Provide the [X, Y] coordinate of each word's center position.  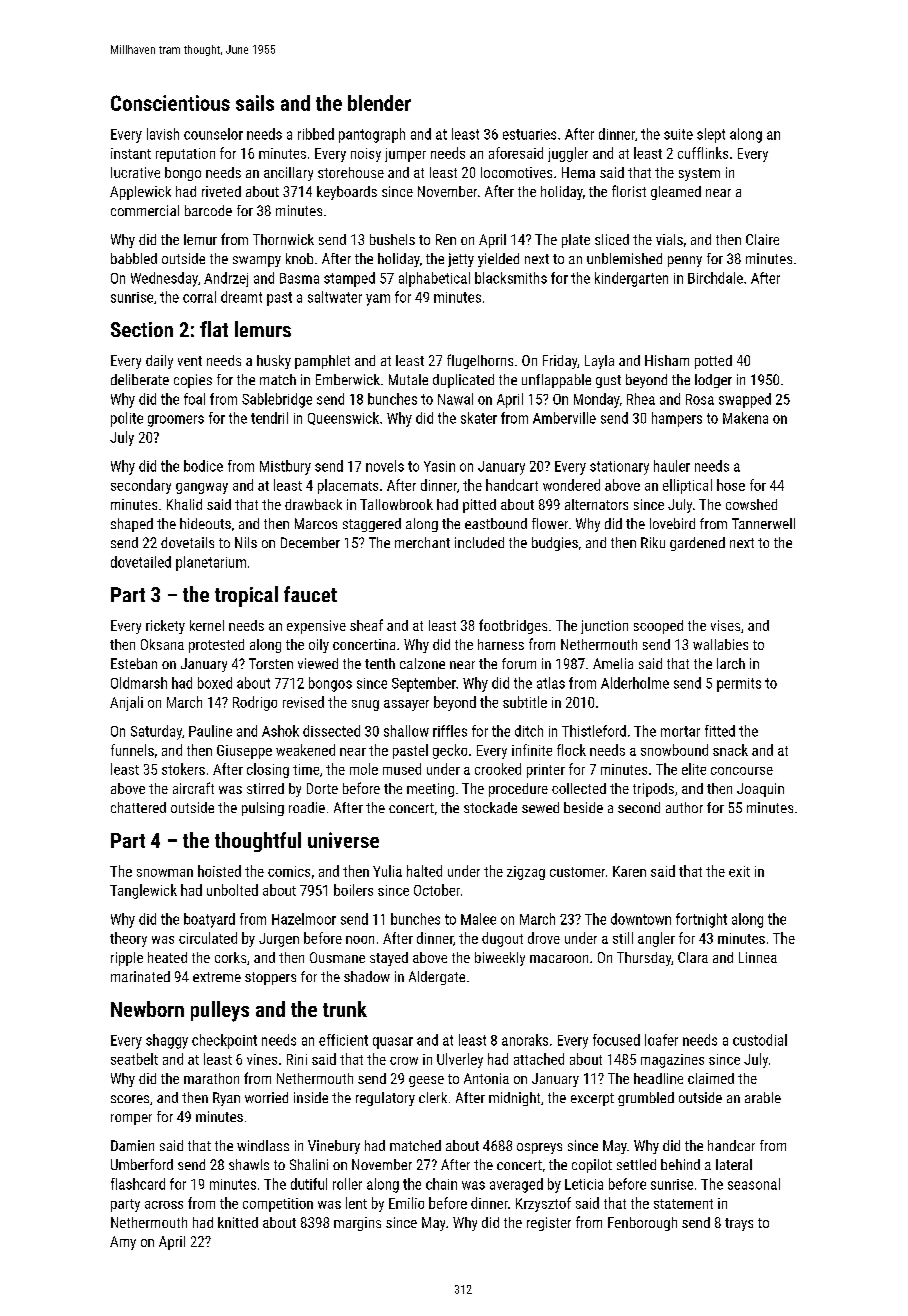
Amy [123, 1243]
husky [274, 362]
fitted [720, 731]
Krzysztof [543, 1204]
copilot [592, 1166]
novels [385, 466]
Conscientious [170, 103]
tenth [380, 663]
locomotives [516, 172]
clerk [433, 1097]
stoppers [270, 978]
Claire [762, 239]
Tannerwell [763, 523]
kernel [207, 625]
